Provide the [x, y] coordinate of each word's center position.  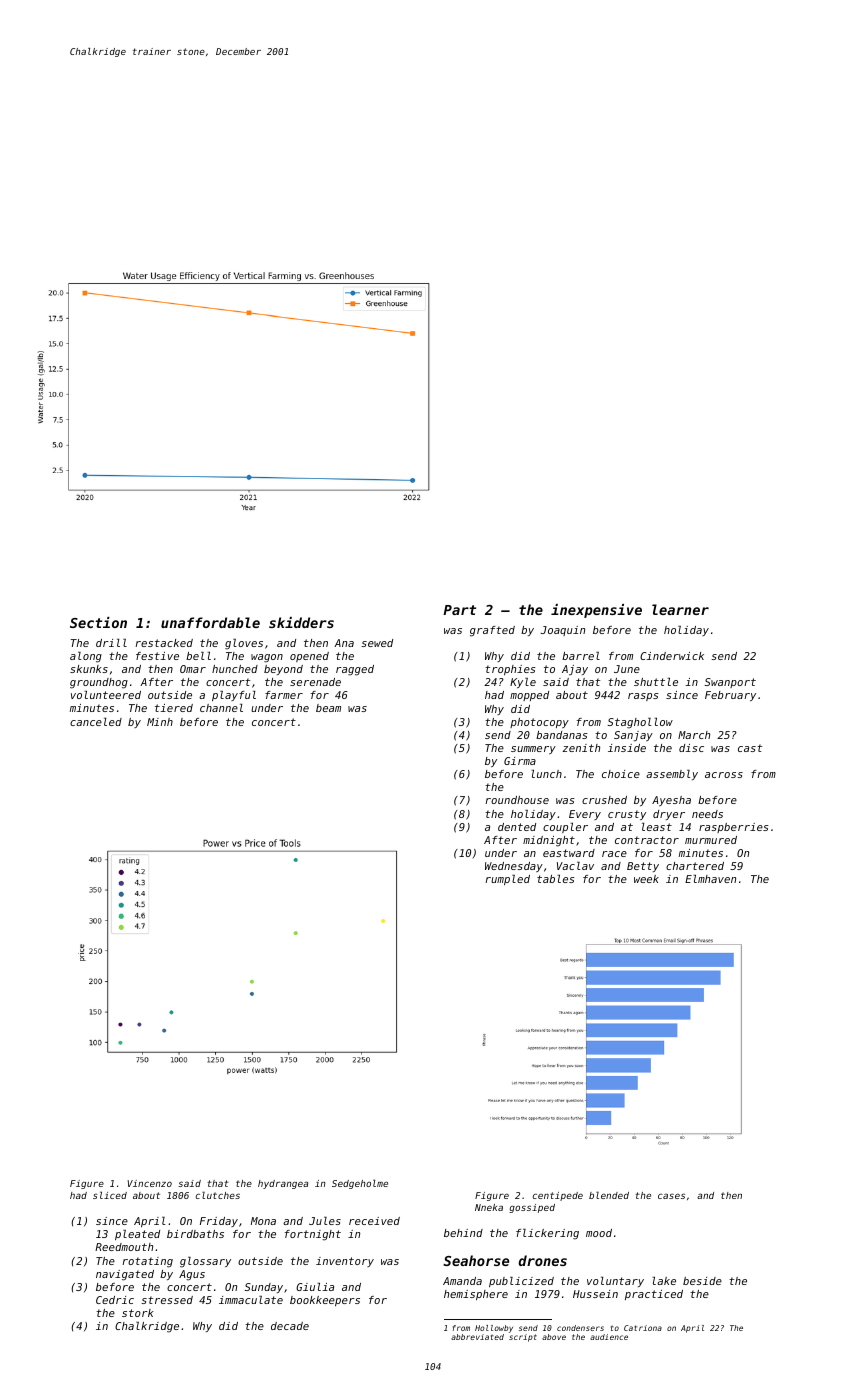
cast [750, 748]
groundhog [99, 683]
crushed [604, 800]
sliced [110, 1195]
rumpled [507, 880]
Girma [520, 761]
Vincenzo [149, 1183]
